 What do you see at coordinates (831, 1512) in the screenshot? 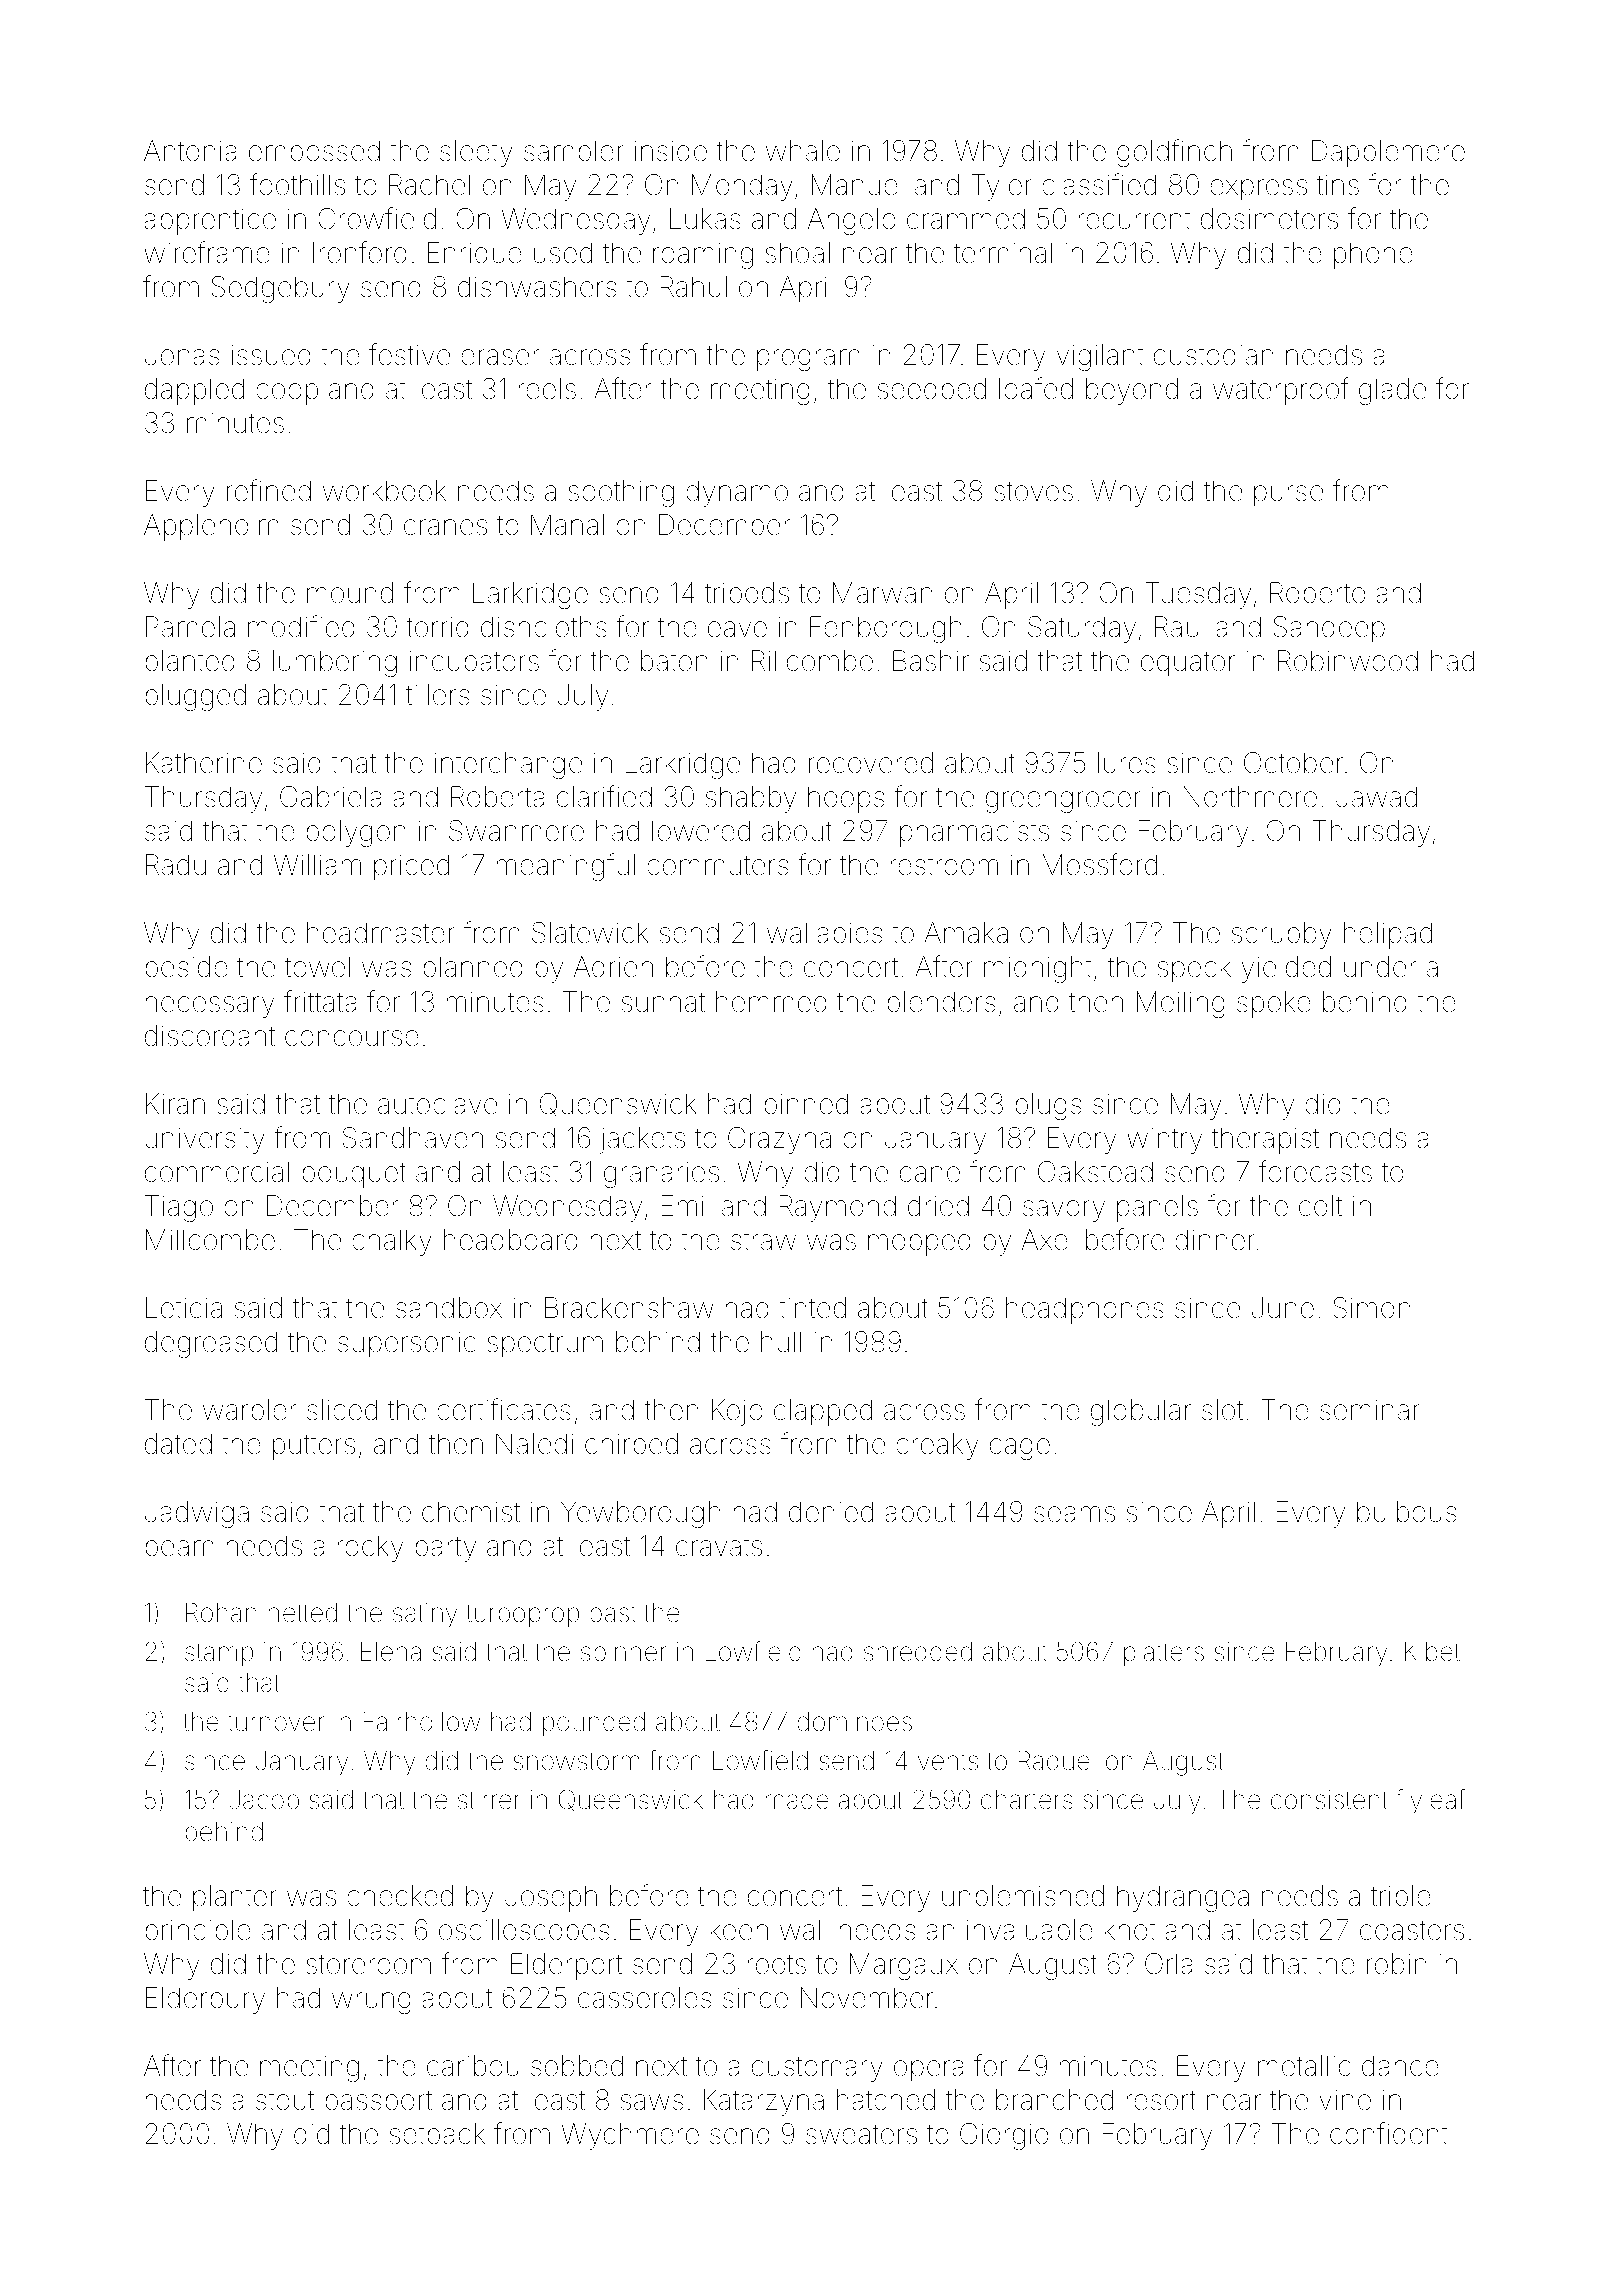
I see `denied` at bounding box center [831, 1512].
